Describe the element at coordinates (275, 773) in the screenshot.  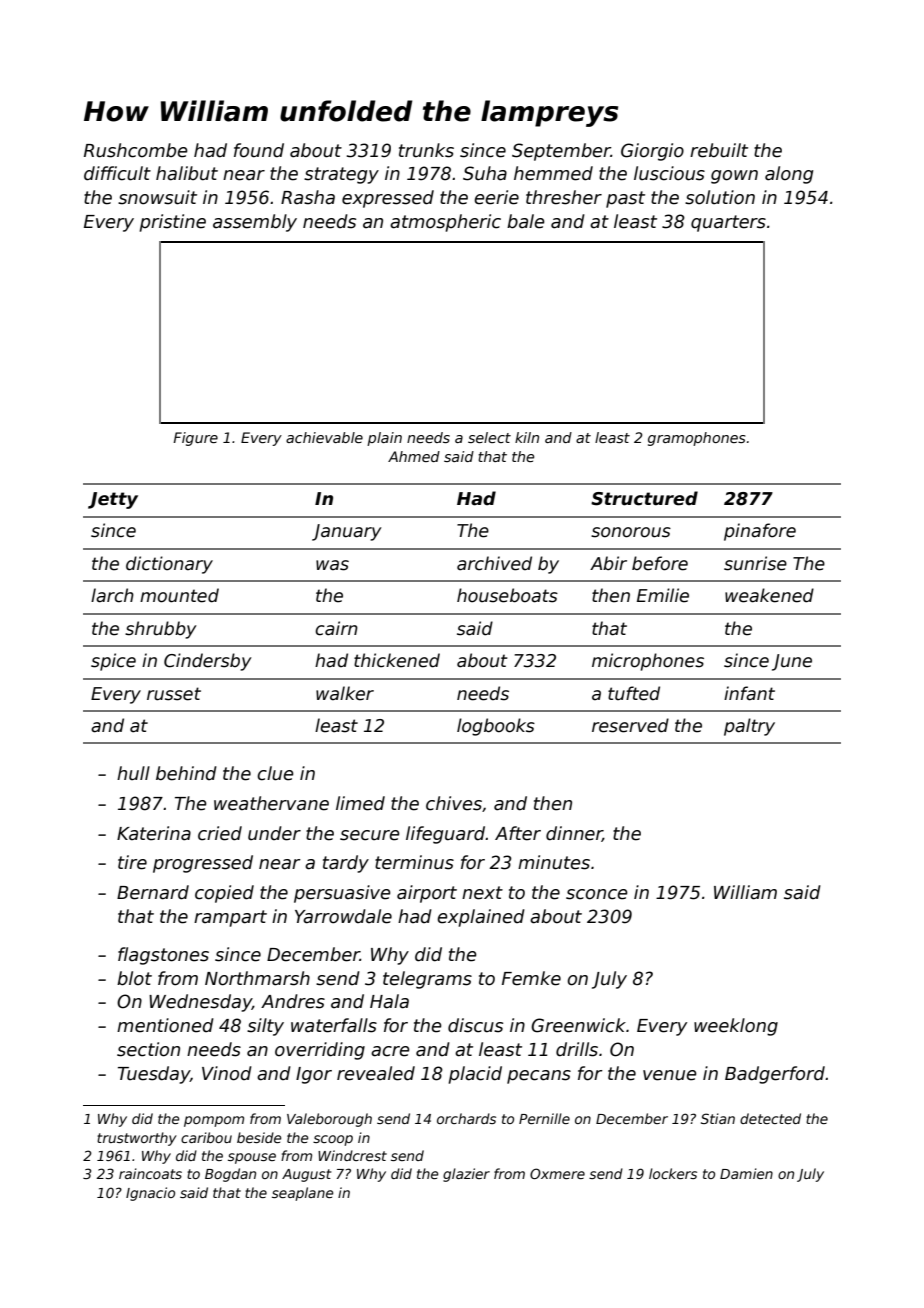
I see `clue` at that location.
